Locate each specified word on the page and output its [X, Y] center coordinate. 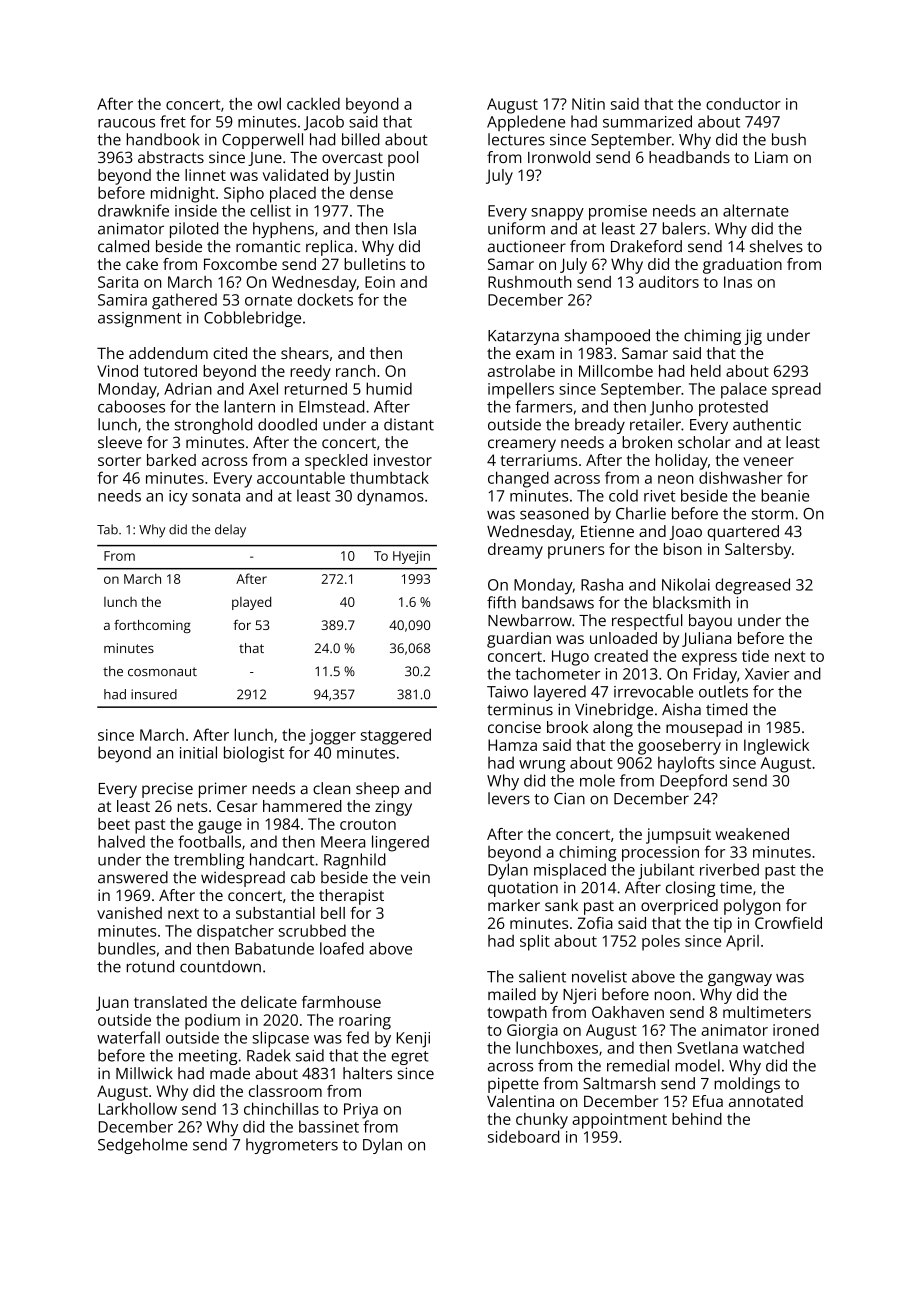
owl [269, 103]
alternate [756, 210]
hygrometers [292, 1146]
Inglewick [776, 747]
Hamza [512, 745]
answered [133, 877]
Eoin [380, 282]
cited [230, 353]
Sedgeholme [143, 1146]
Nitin [588, 104]
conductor [743, 104]
